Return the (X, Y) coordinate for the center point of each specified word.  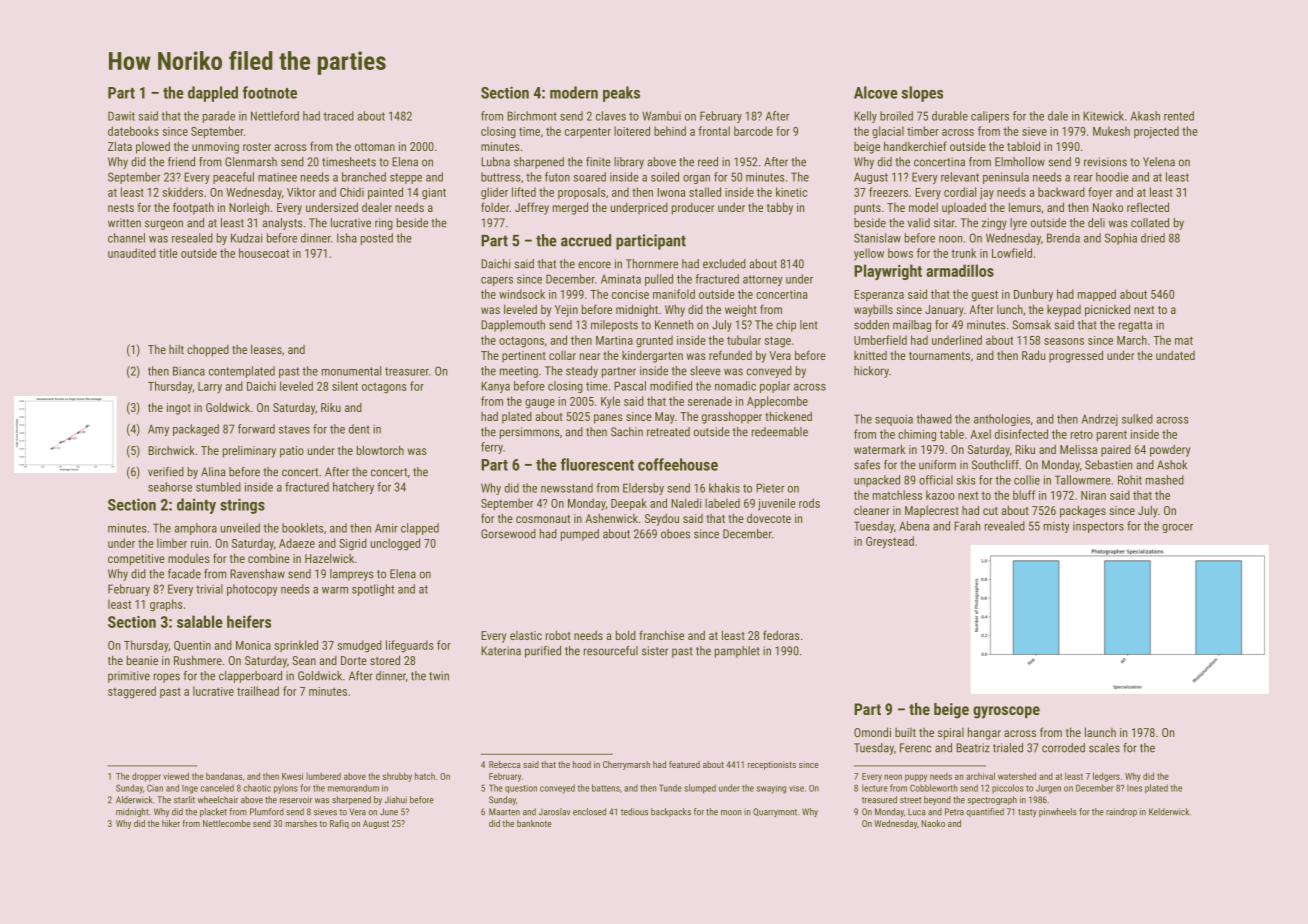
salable (200, 621)
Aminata (621, 279)
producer (693, 209)
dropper (146, 777)
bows (900, 253)
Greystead (890, 542)
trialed (1008, 748)
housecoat (264, 253)
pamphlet (737, 652)
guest (985, 296)
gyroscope (1006, 712)
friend (181, 162)
